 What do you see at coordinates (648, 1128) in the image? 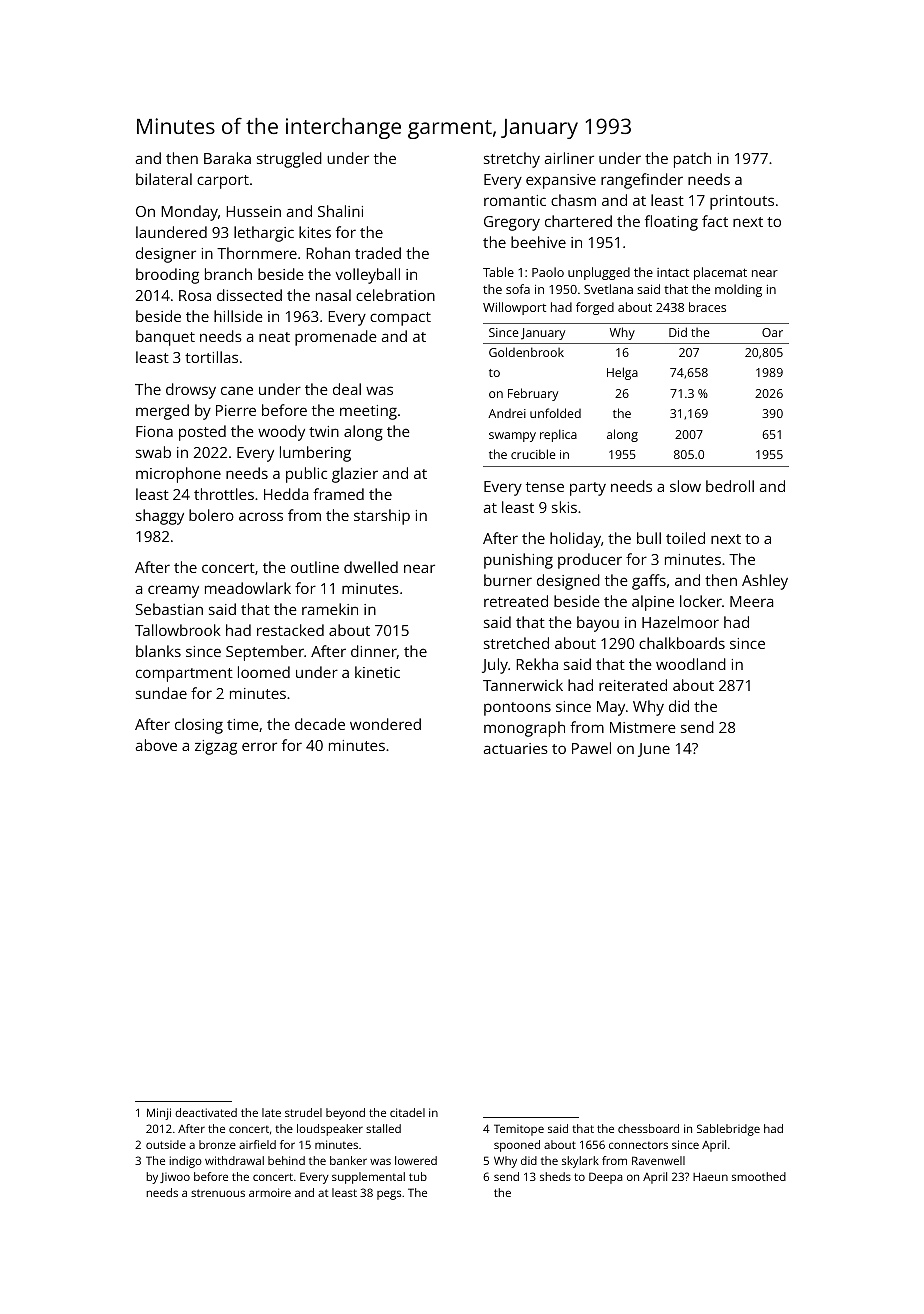
I see `chessboard` at bounding box center [648, 1128].
